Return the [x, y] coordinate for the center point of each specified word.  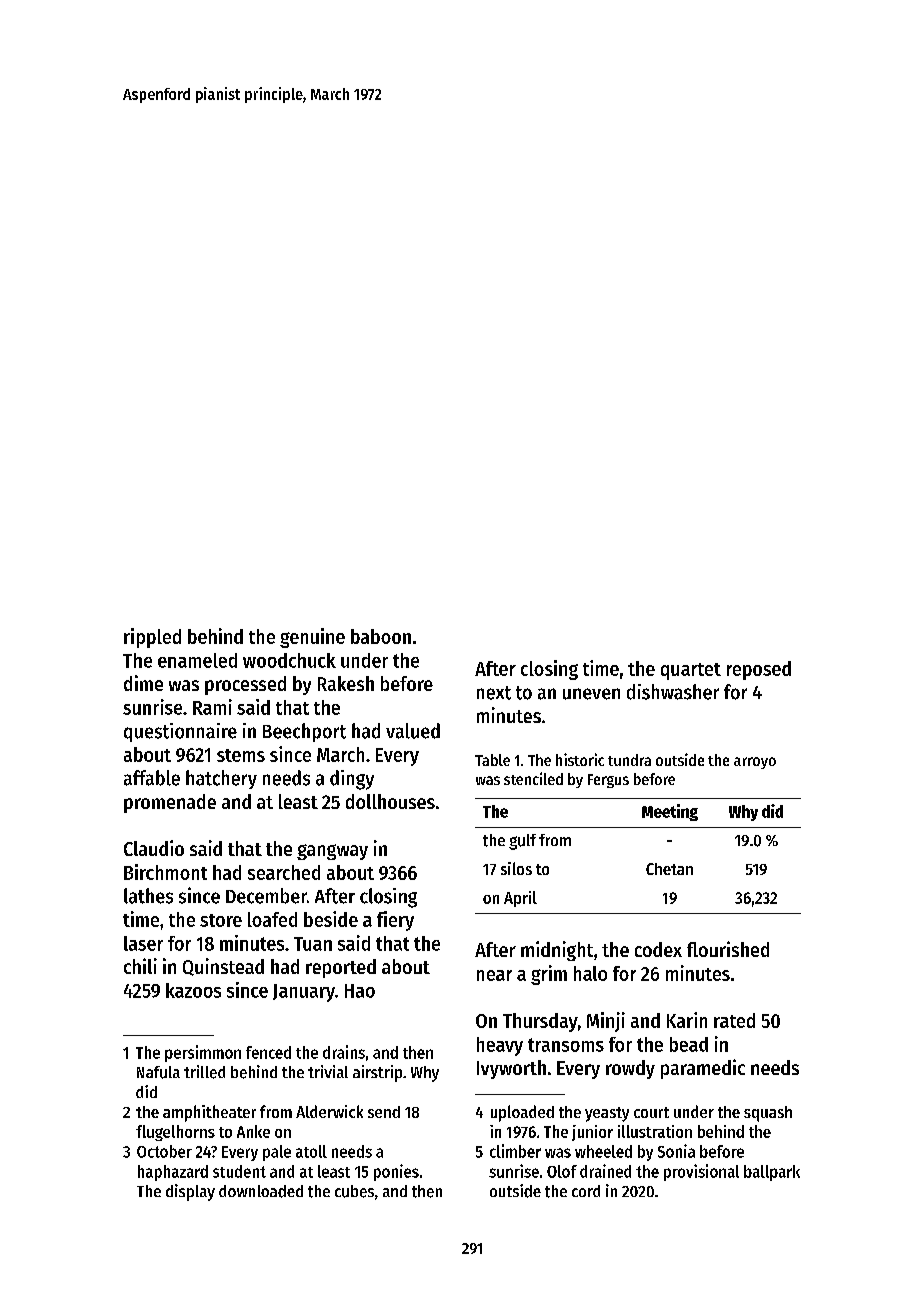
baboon [381, 636]
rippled [152, 638]
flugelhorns [175, 1133]
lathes [148, 896]
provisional [701, 1172]
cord [586, 1191]
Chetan [669, 869]
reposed [759, 670]
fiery [395, 921]
